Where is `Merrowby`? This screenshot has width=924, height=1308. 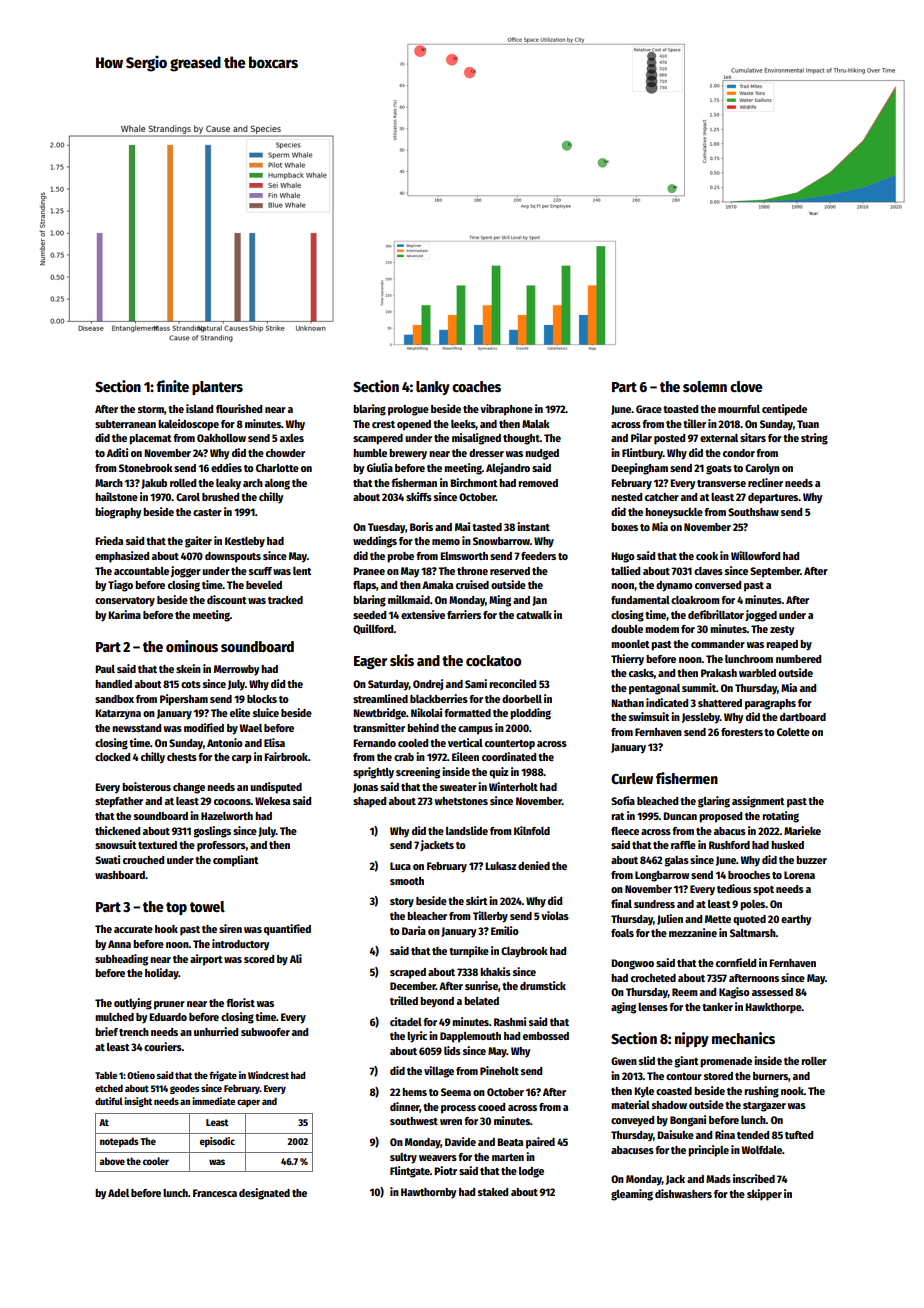
Merrowby is located at coordinates (236, 670).
